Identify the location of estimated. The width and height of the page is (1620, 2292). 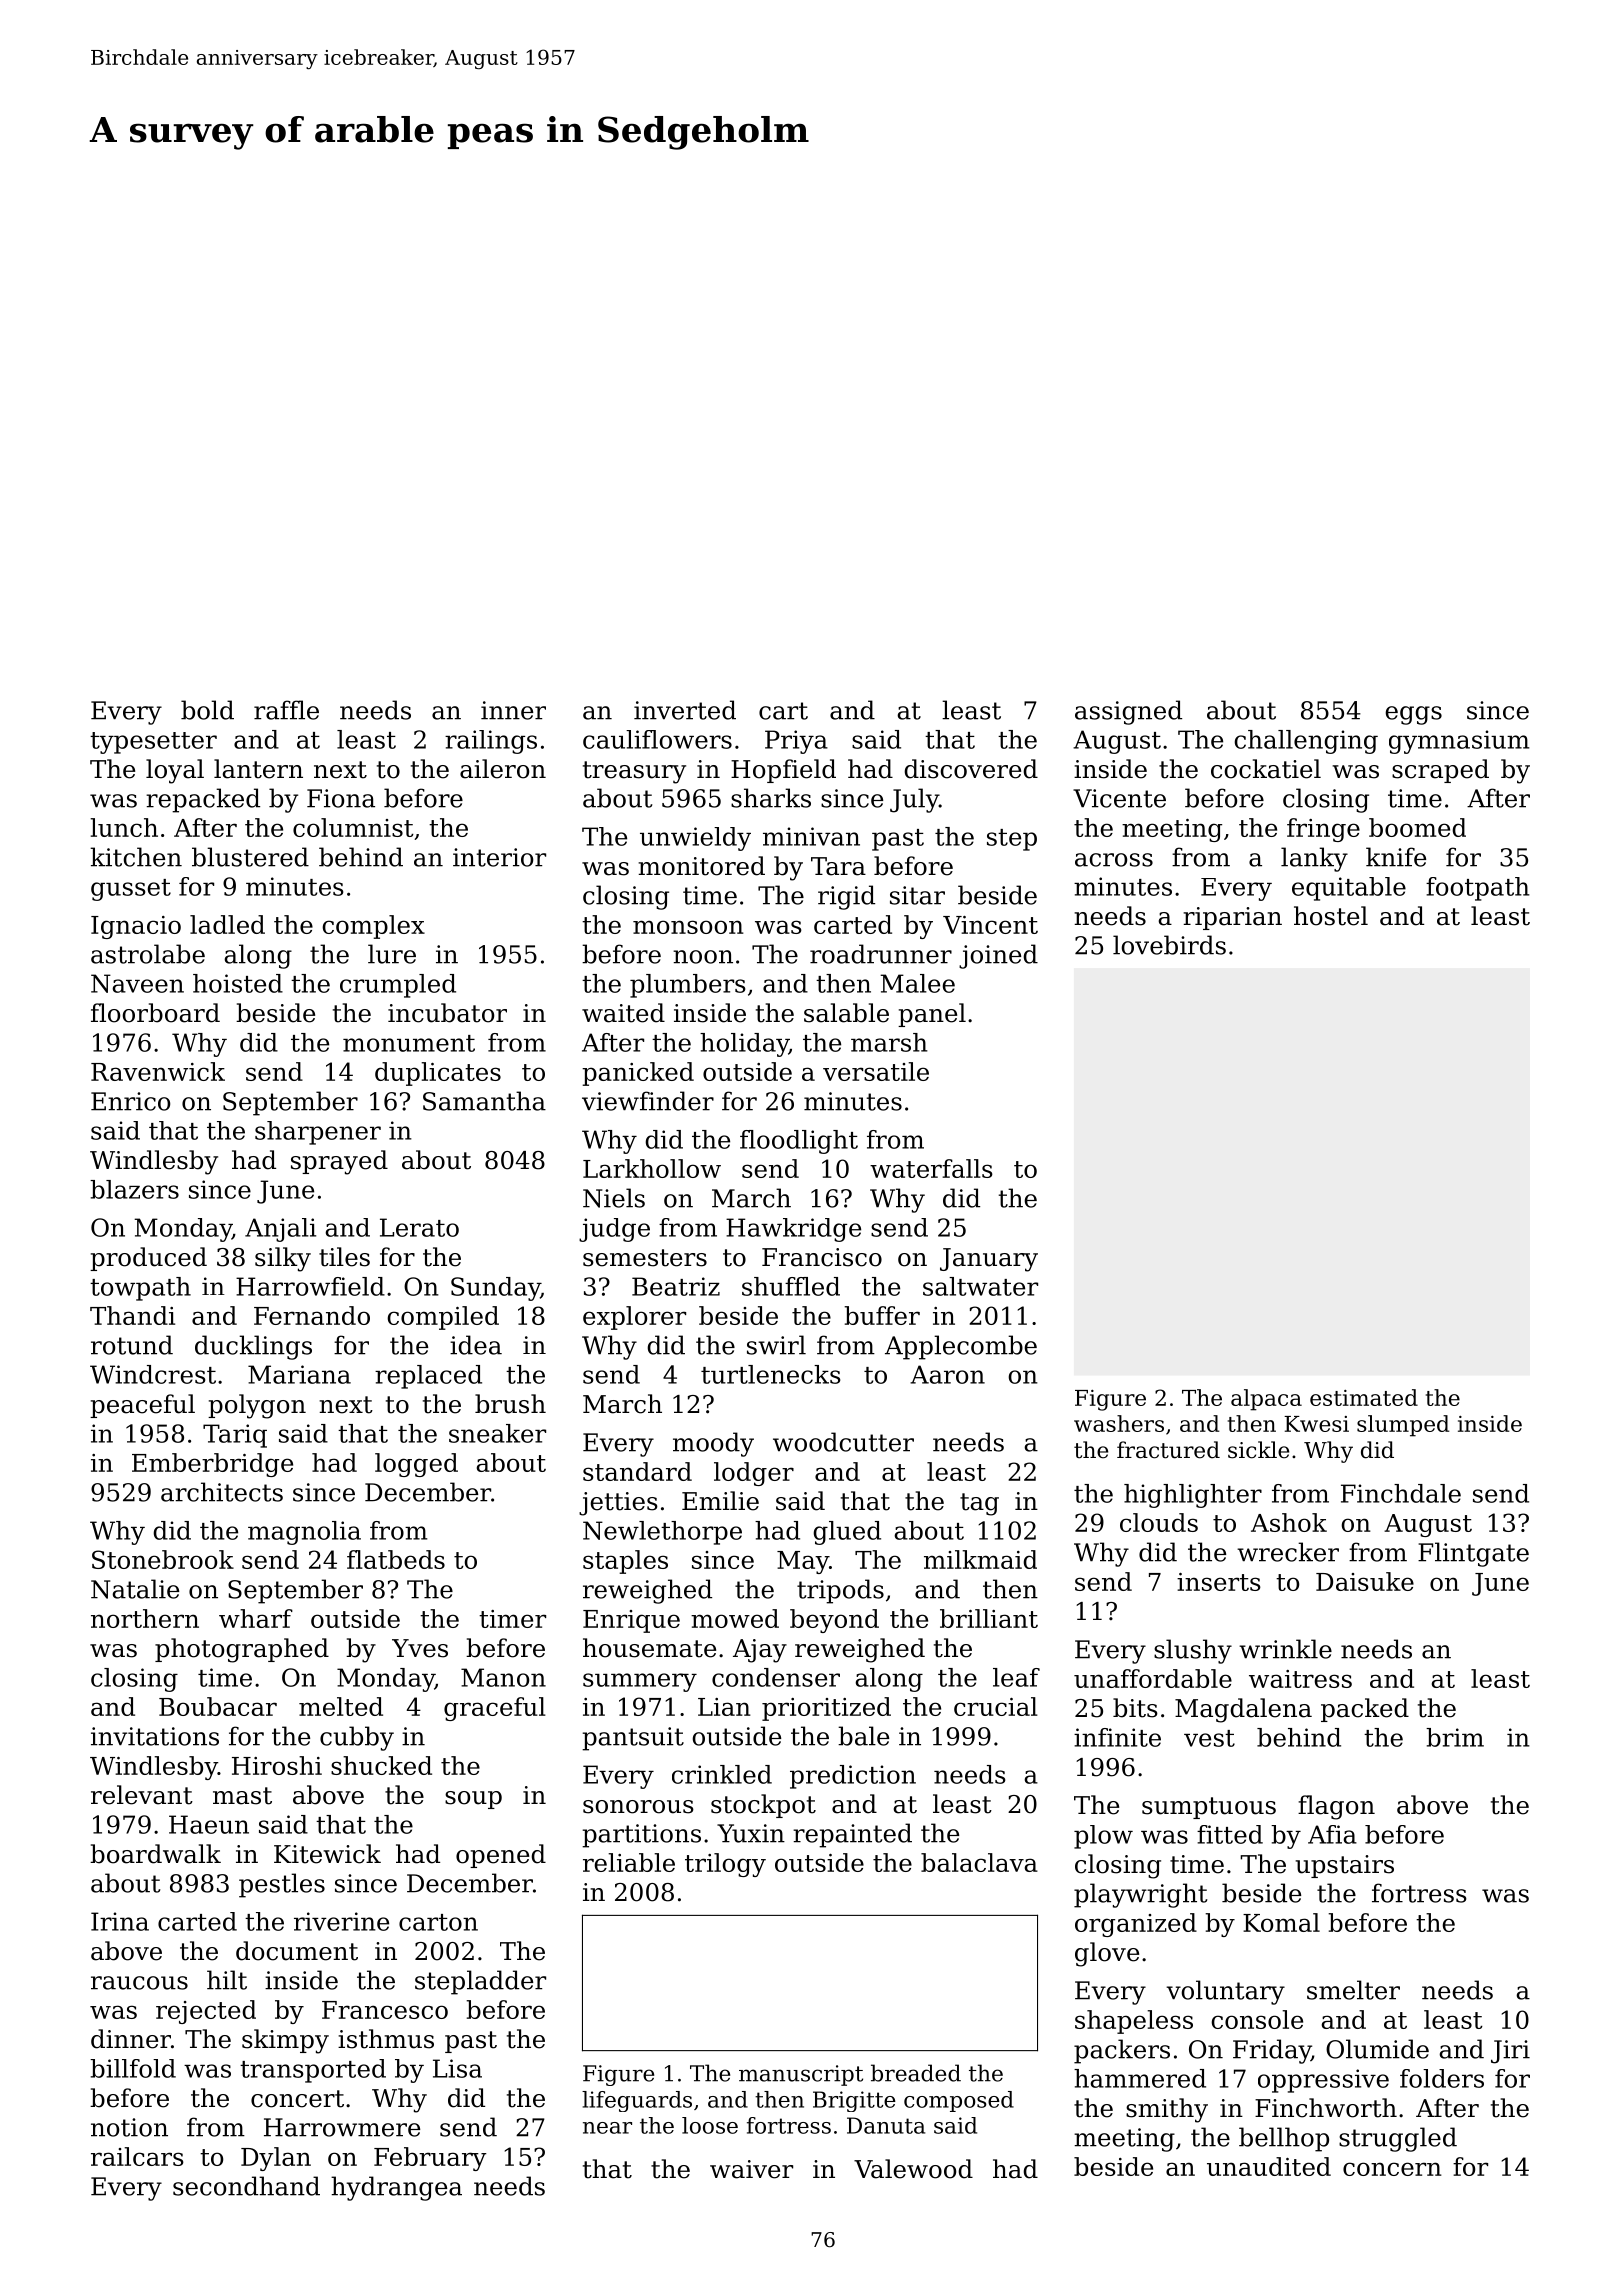
(1364, 1397).
